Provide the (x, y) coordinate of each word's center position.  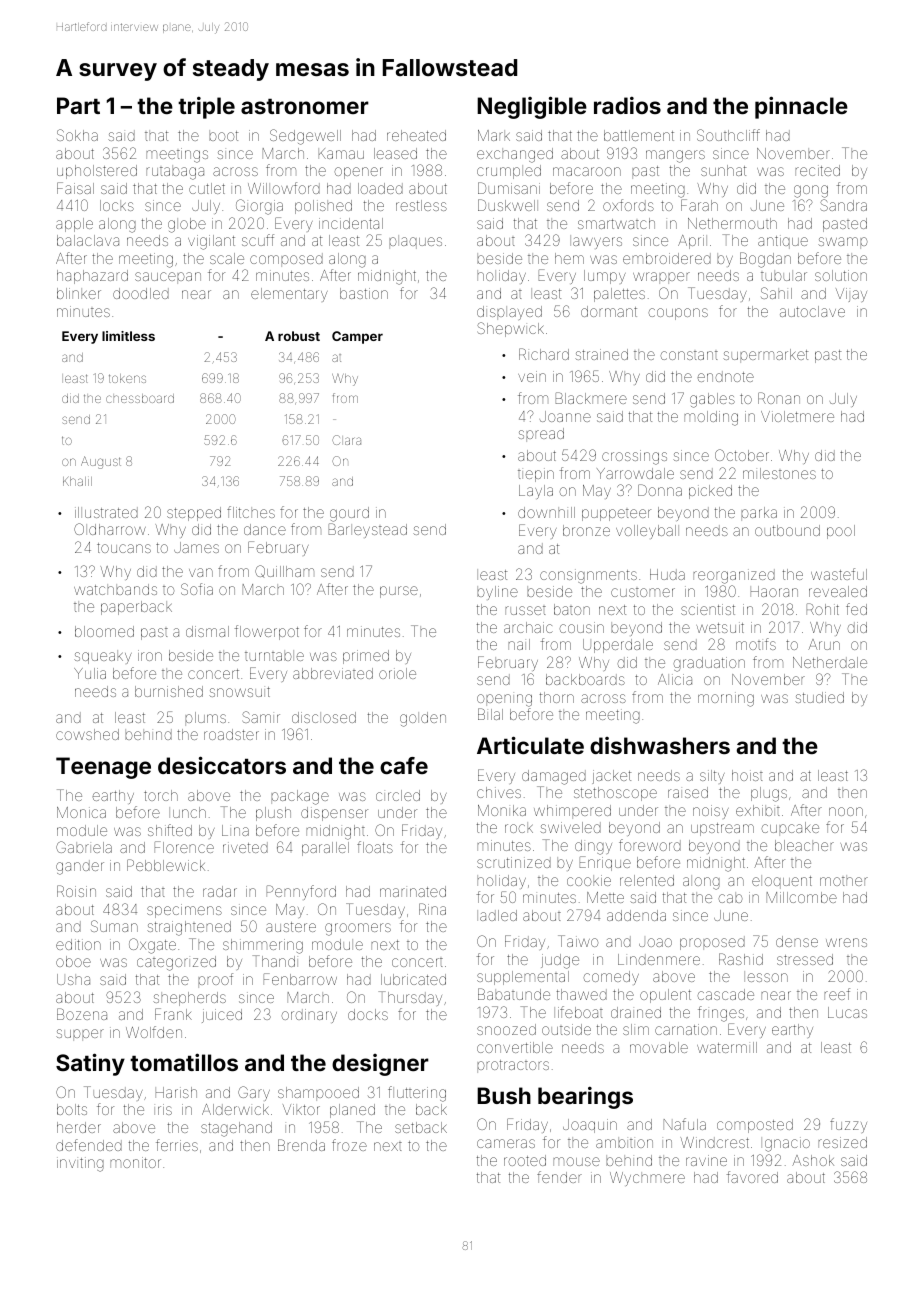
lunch (187, 812)
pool (841, 532)
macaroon (587, 171)
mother (844, 880)
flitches (251, 512)
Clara (346, 440)
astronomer (305, 106)
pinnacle (801, 107)
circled (398, 795)
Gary (254, 1093)
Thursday (410, 998)
